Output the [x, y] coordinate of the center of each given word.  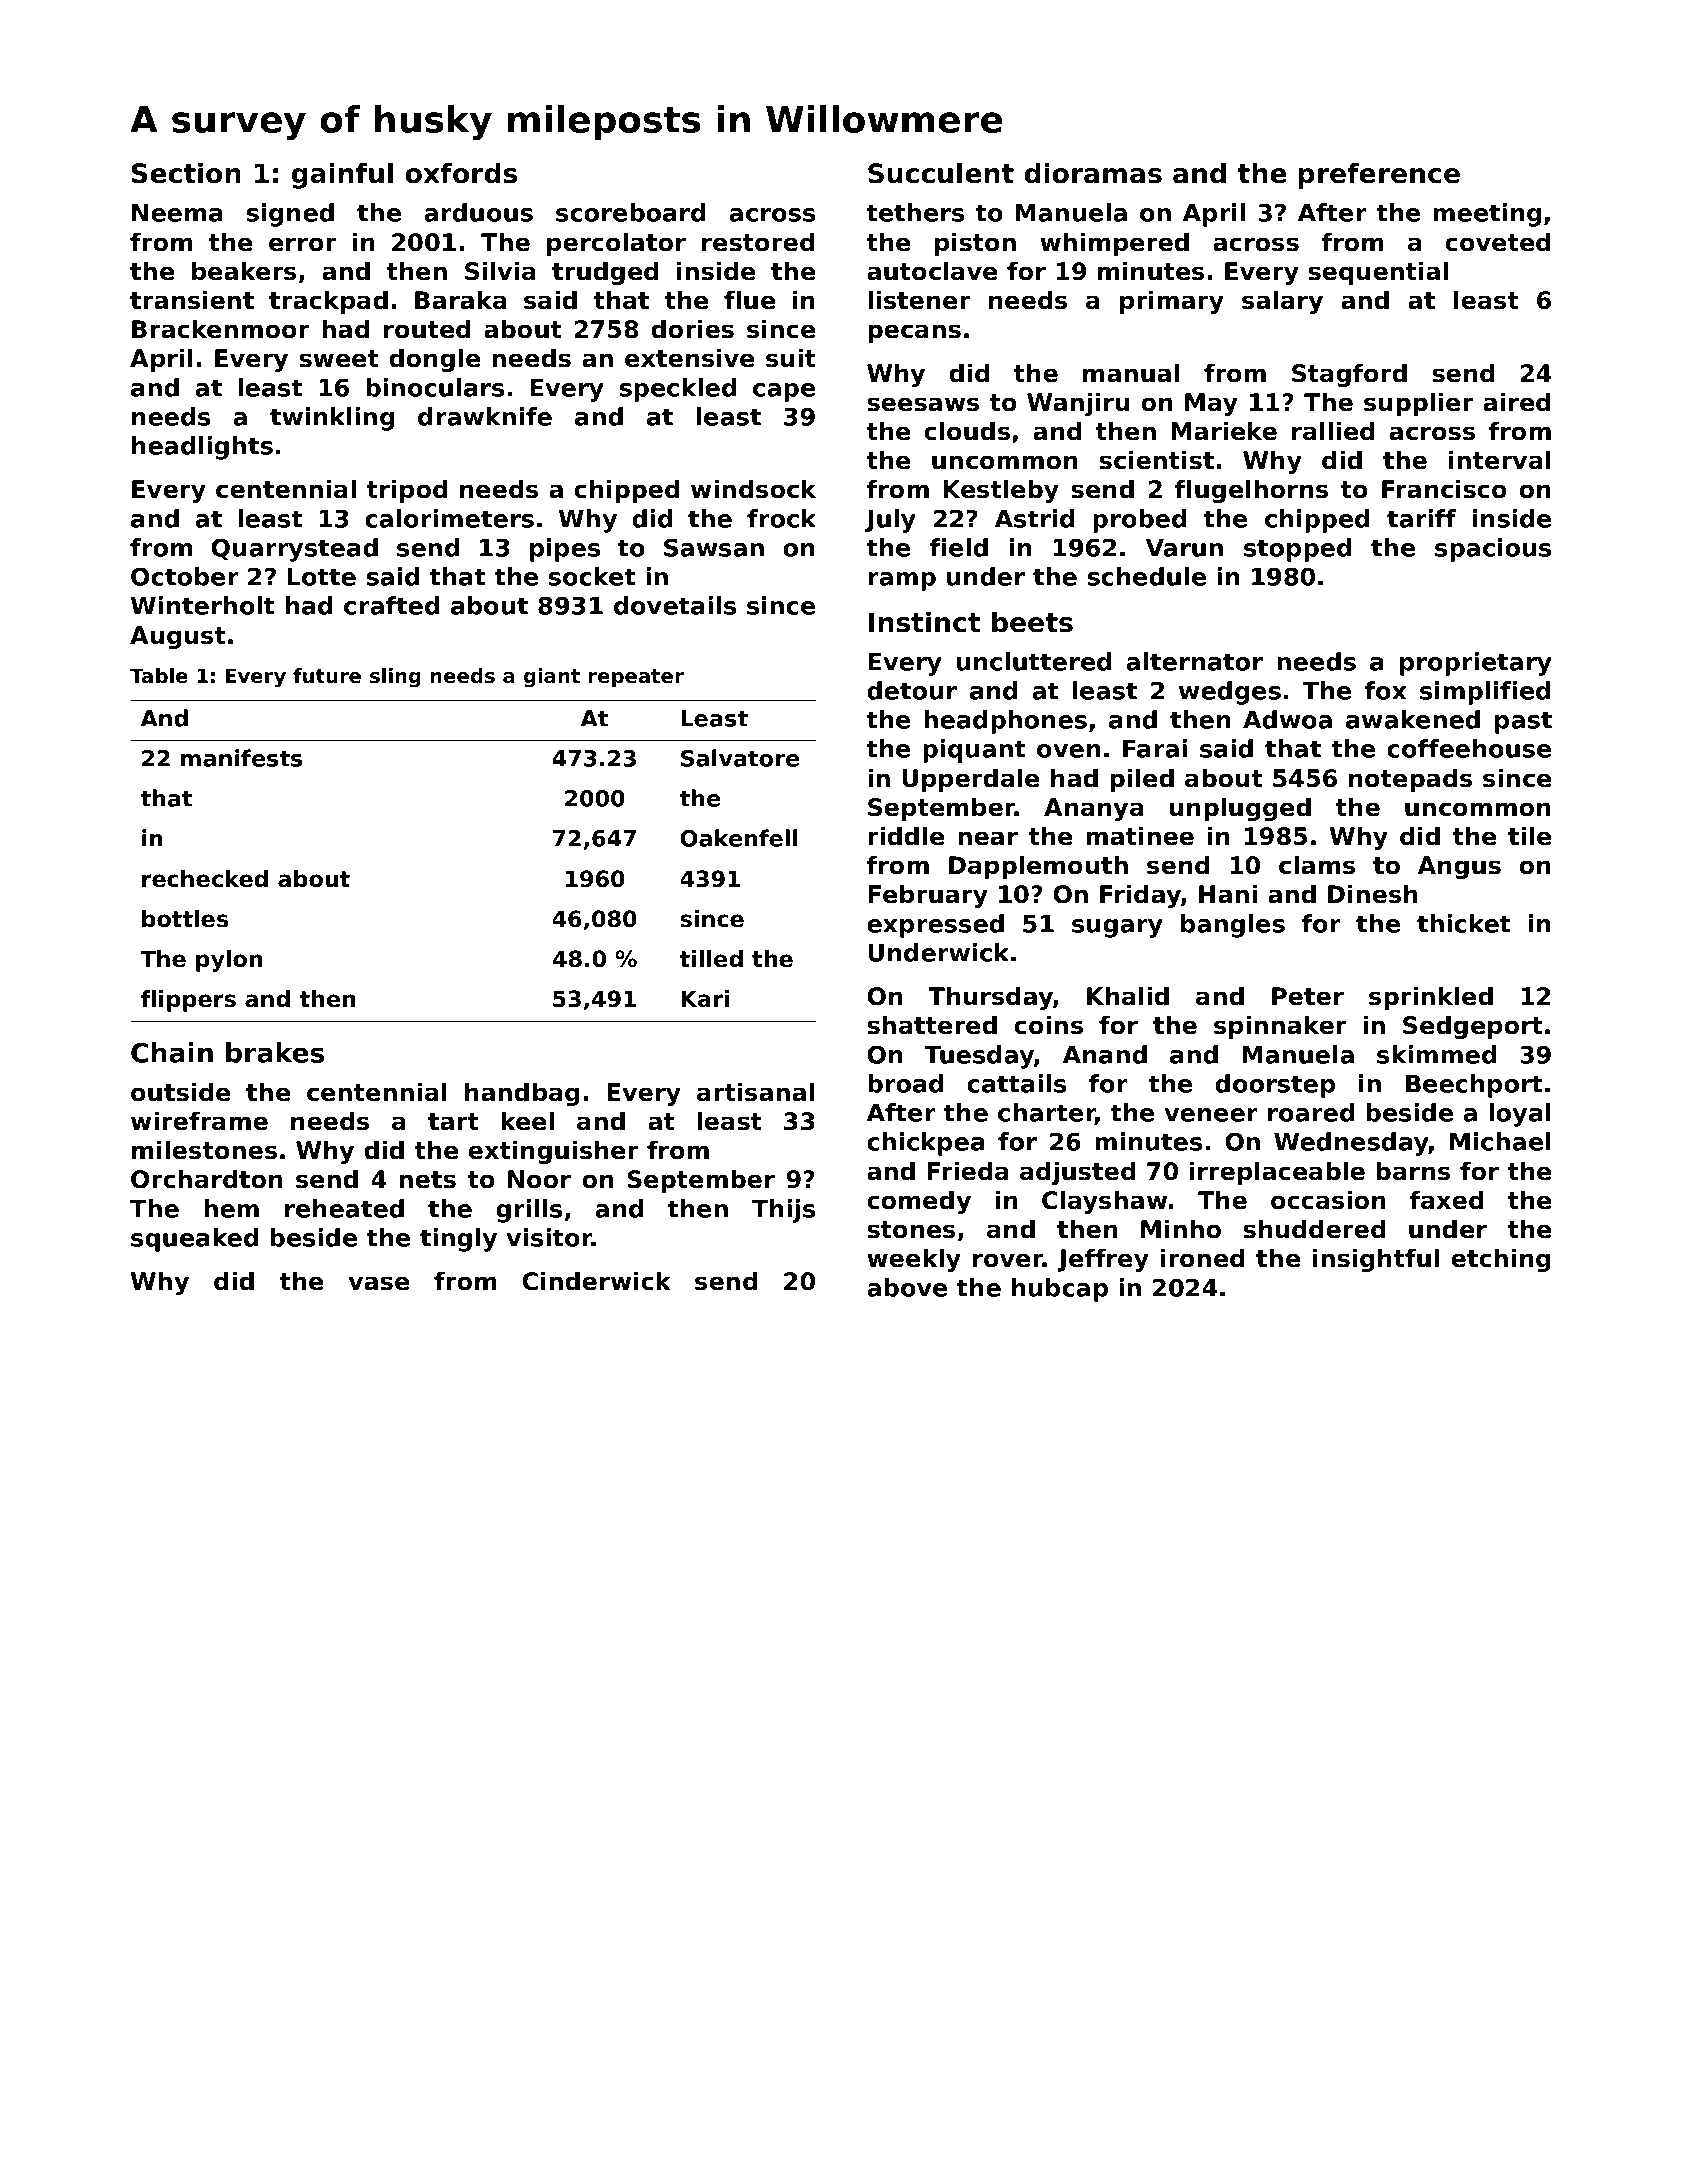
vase [378, 1283]
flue [749, 300]
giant [552, 677]
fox [1385, 690]
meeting [1487, 215]
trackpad [328, 302]
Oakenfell [739, 838]
